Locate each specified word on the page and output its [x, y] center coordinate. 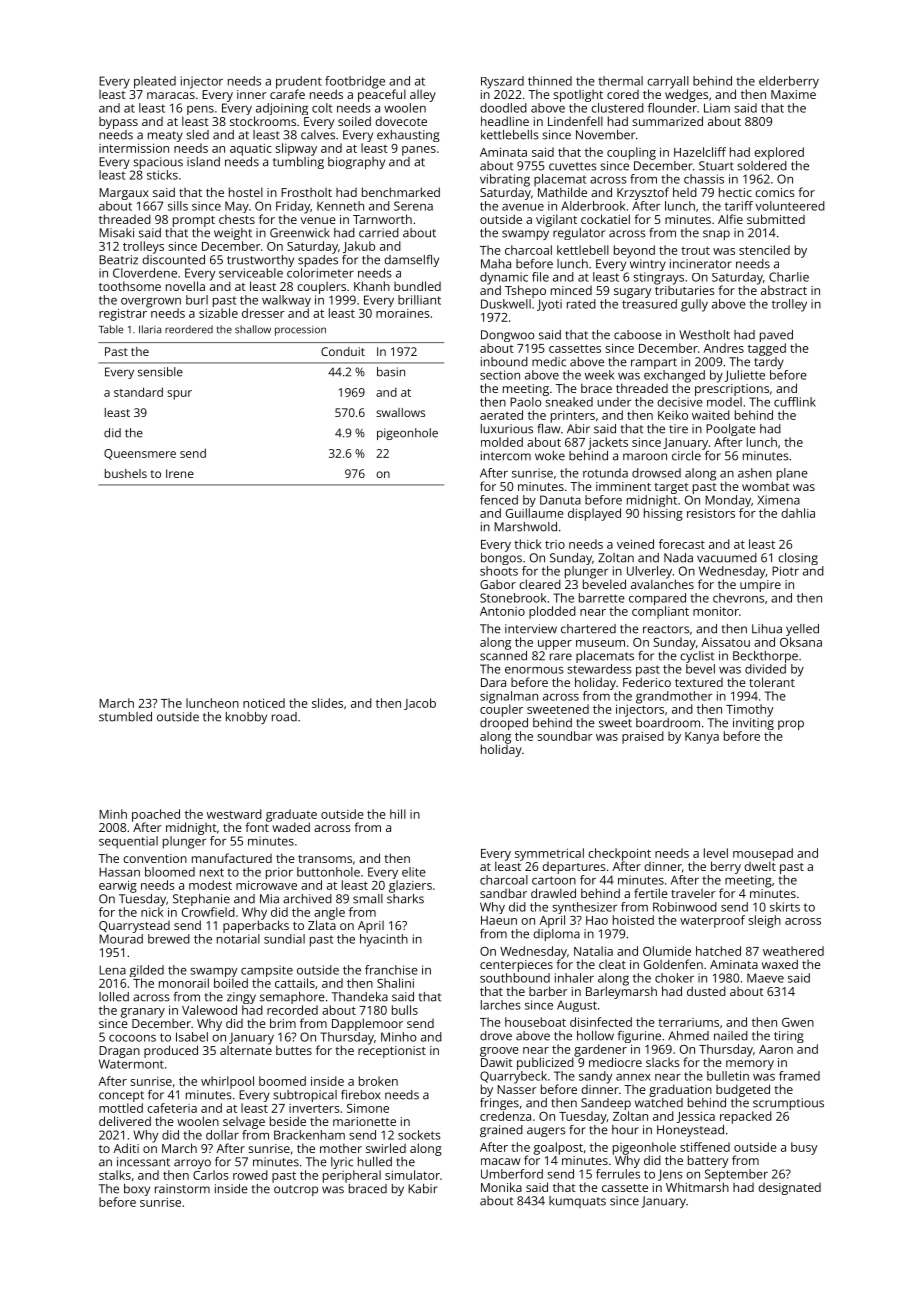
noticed [264, 703]
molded [502, 442]
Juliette [745, 376]
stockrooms [263, 121]
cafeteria [172, 1108]
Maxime [793, 94]
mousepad [763, 854]
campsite [267, 971]
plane [792, 474]
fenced [499, 500]
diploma [556, 935]
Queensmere [140, 454]
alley [423, 95]
